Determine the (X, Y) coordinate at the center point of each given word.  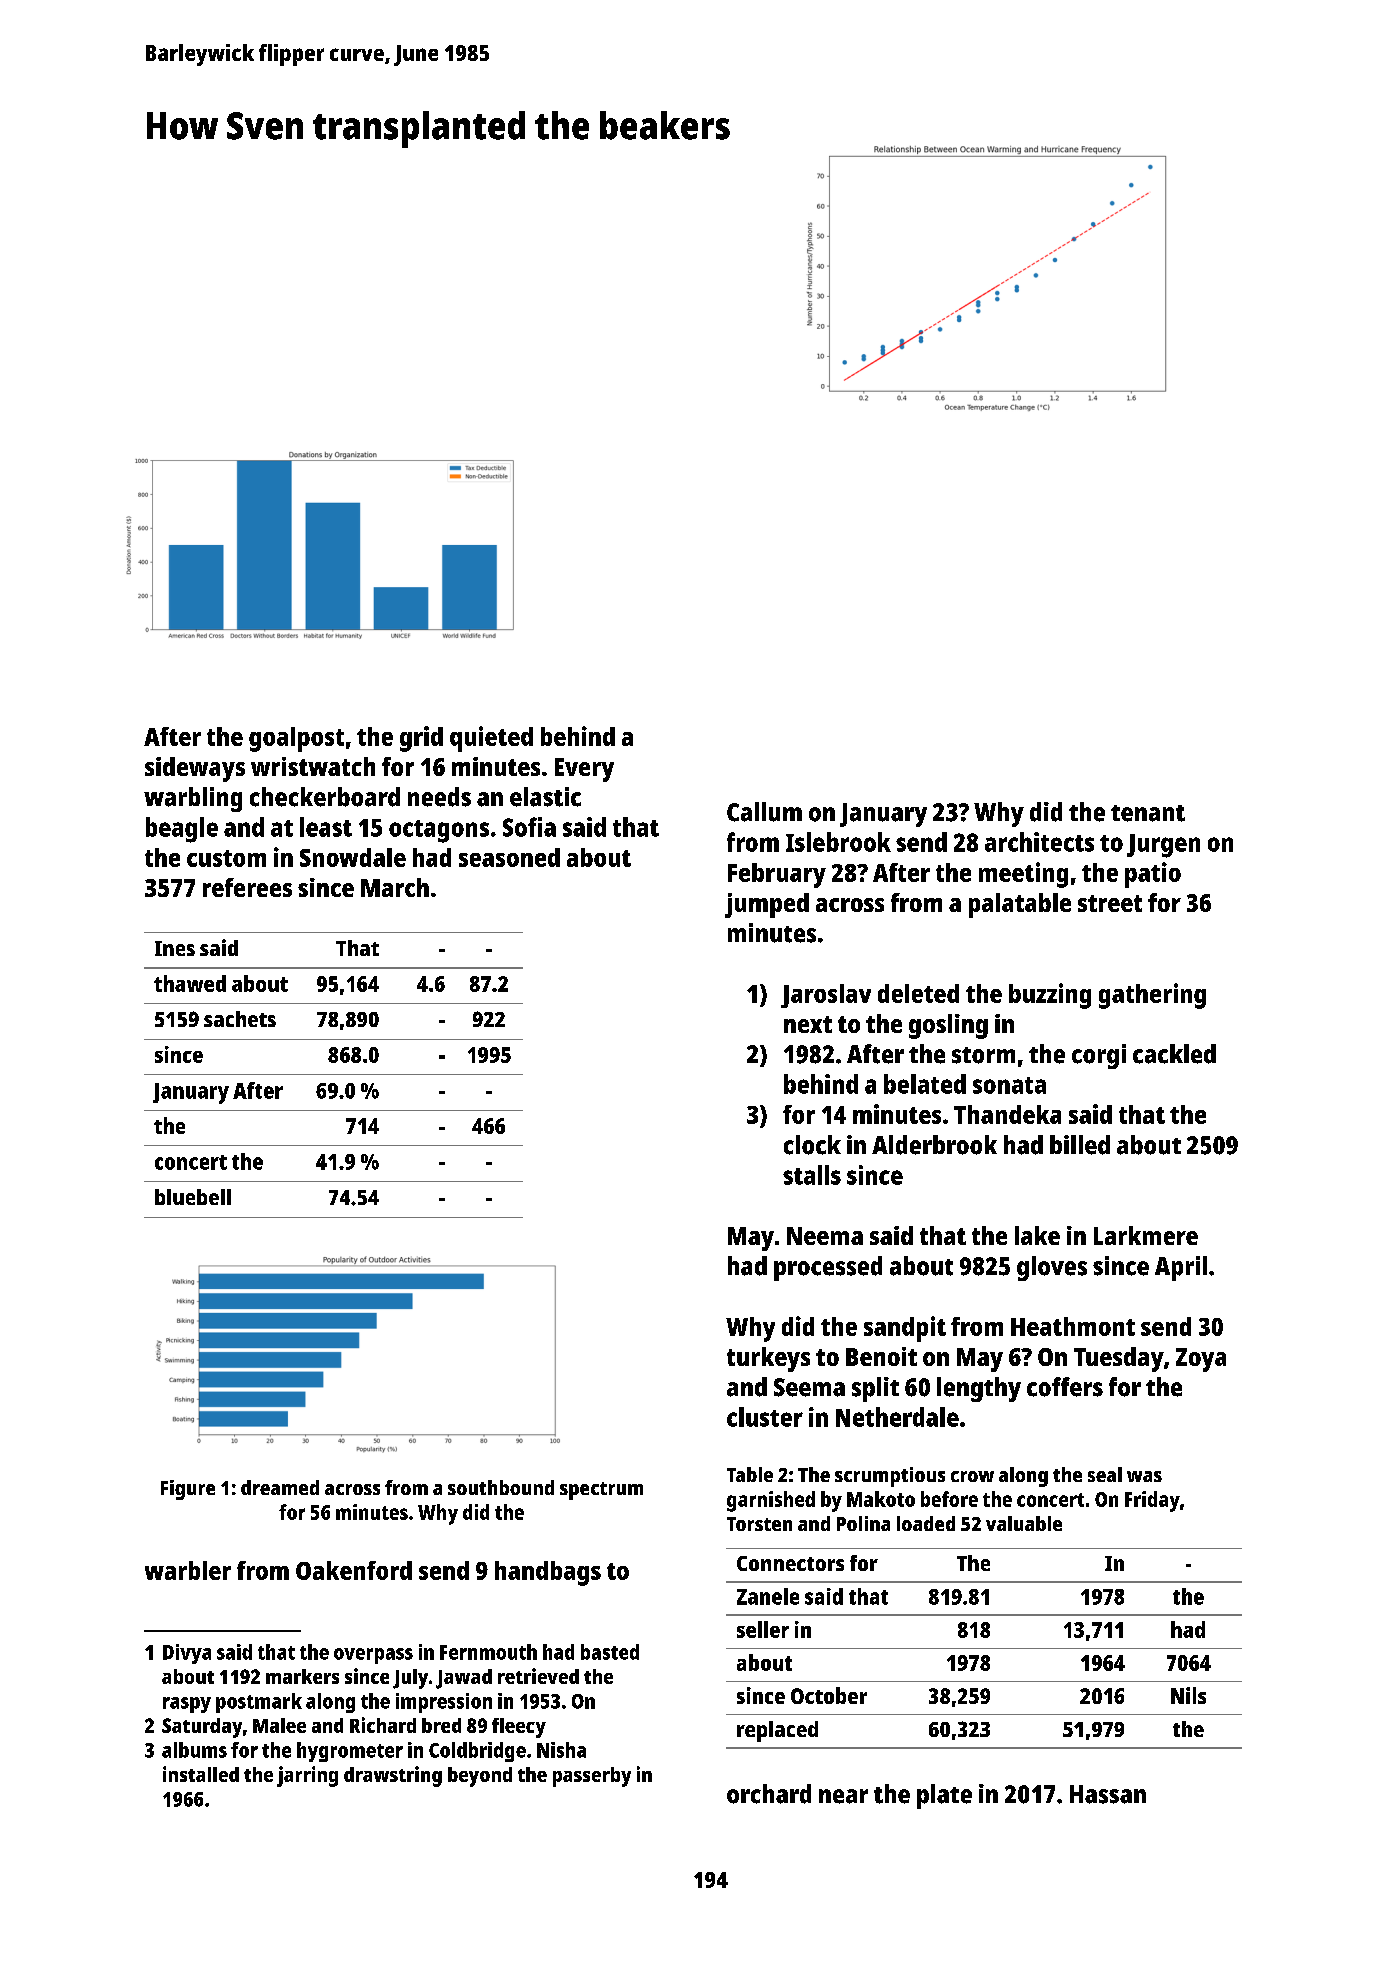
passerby (592, 1777)
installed (201, 1774)
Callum (764, 812)
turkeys (768, 1359)
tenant (1148, 813)
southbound (501, 1487)
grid (421, 739)
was (1144, 1476)
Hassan (1108, 1794)
